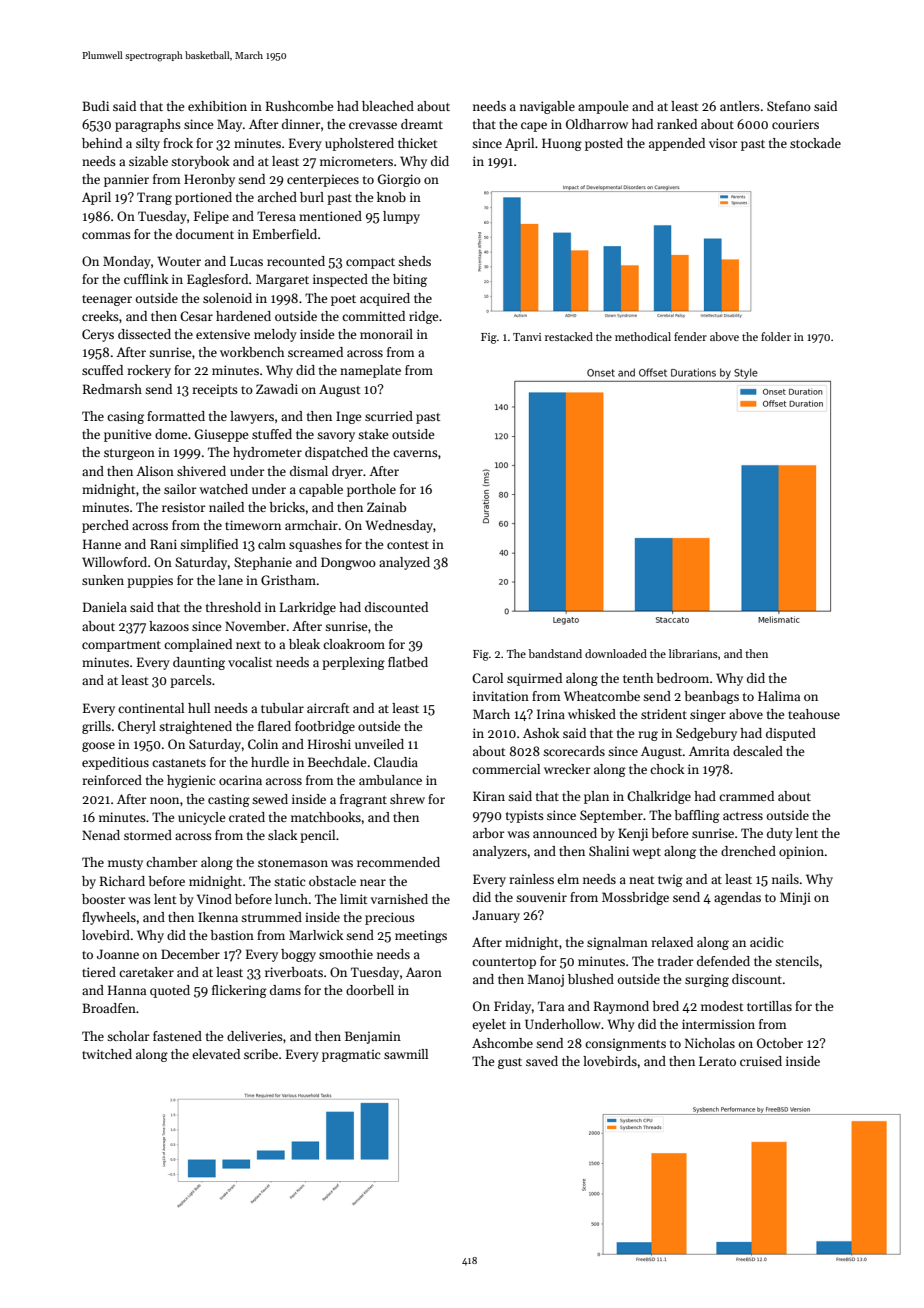 The image size is (924, 1308). Describe the element at coordinates (217, 106) in the page. I see `exhibition` at that location.
